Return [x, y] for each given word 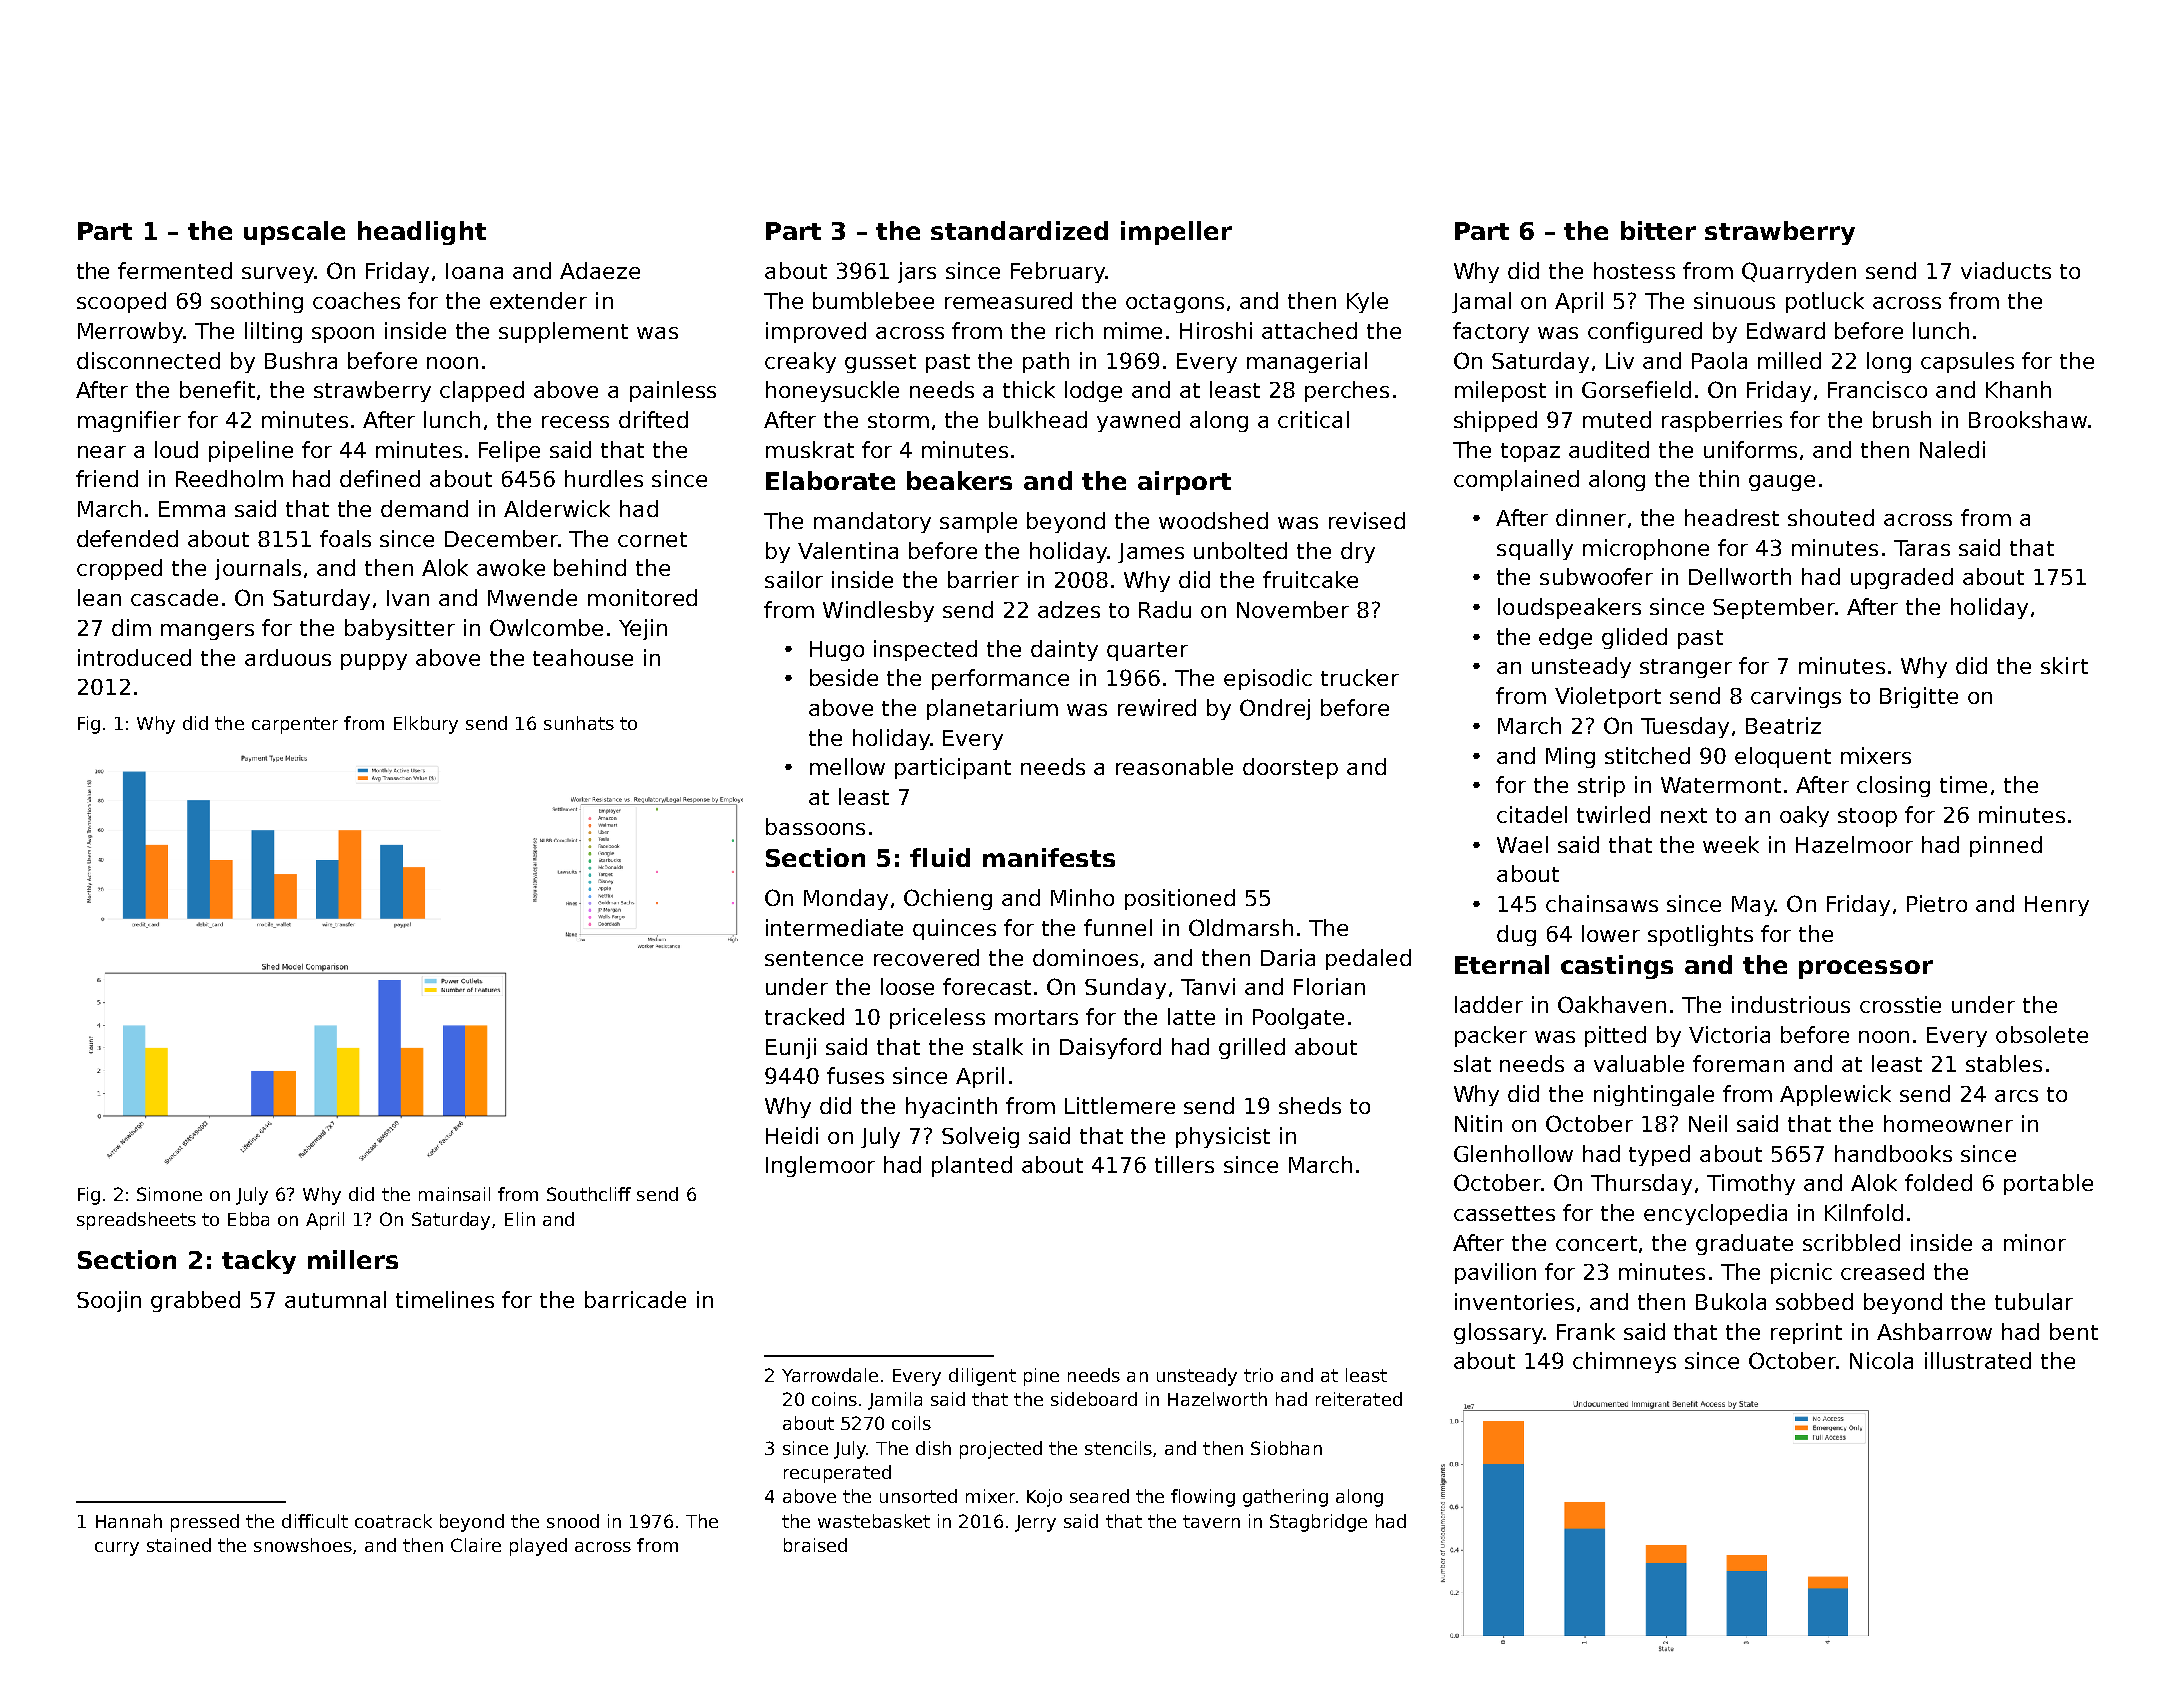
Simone [169, 1194]
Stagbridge [1318, 1523]
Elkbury [426, 725]
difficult [315, 1521]
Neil [1708, 1123]
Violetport [1608, 697]
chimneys [1624, 1362]
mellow [847, 766]
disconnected [148, 360]
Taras [1922, 548]
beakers [959, 480]
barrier [983, 579]
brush [1902, 419]
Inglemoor [820, 1166]
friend [107, 478]
